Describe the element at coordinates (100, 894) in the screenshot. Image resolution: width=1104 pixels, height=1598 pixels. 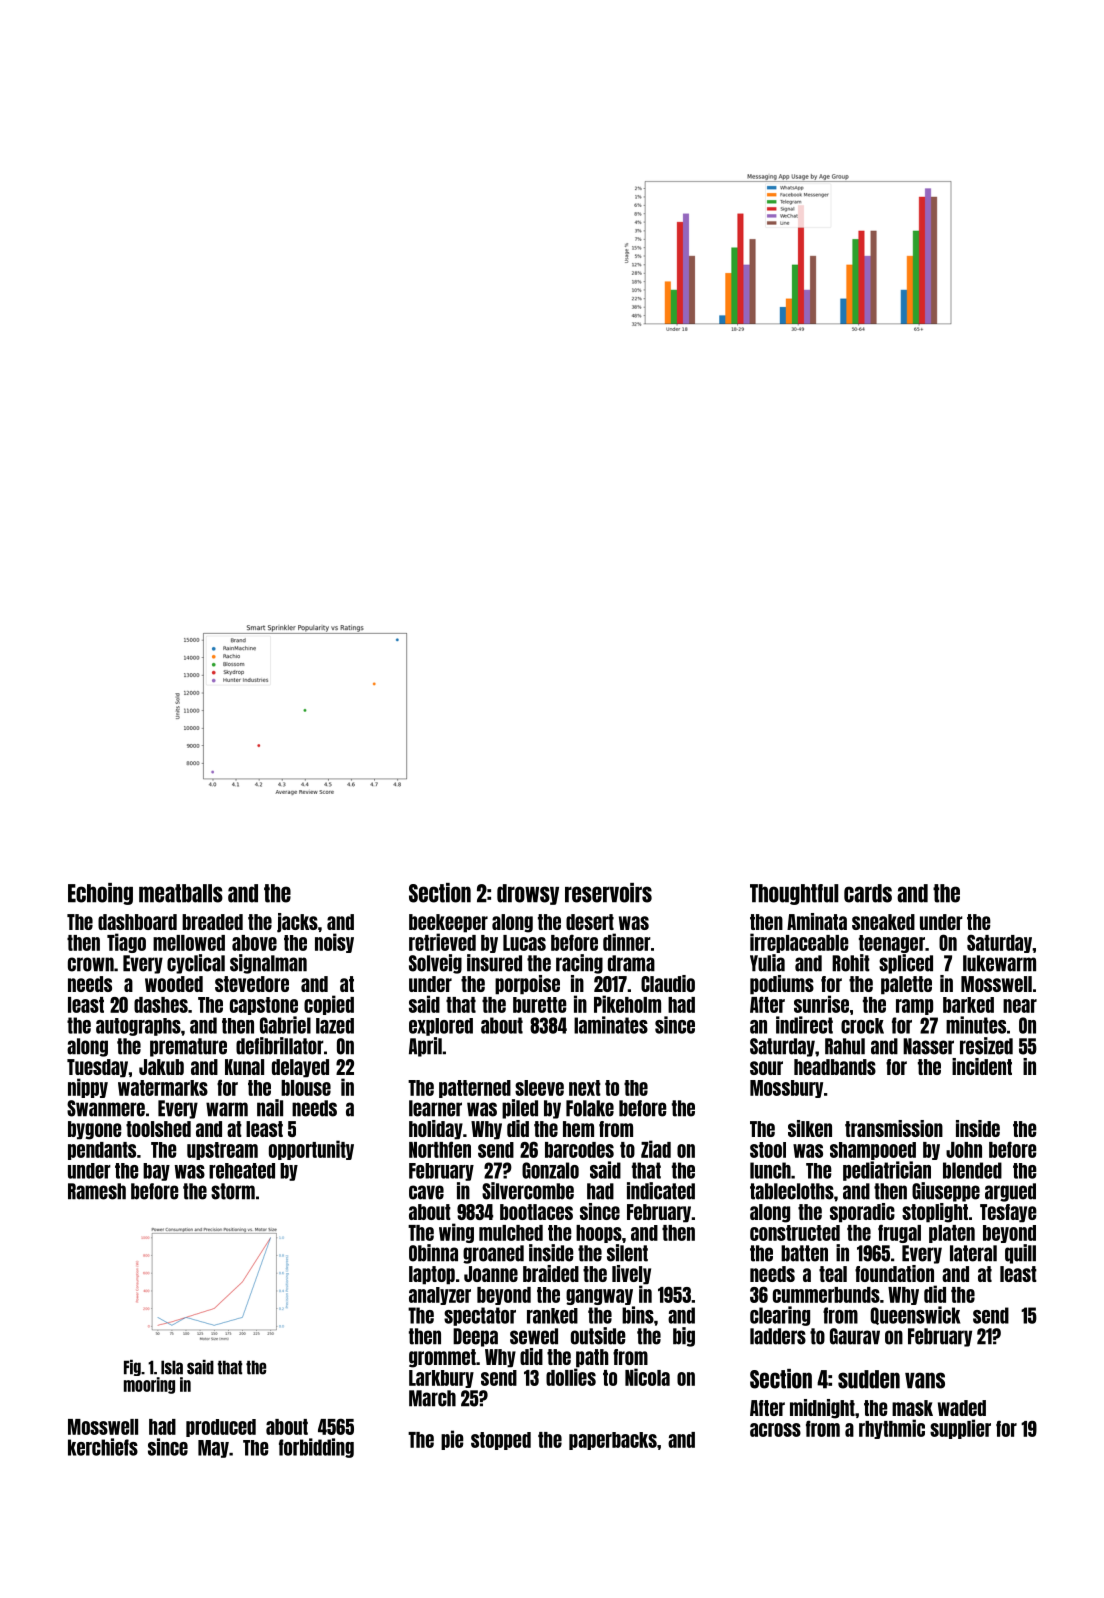
I see `Echoing` at that location.
